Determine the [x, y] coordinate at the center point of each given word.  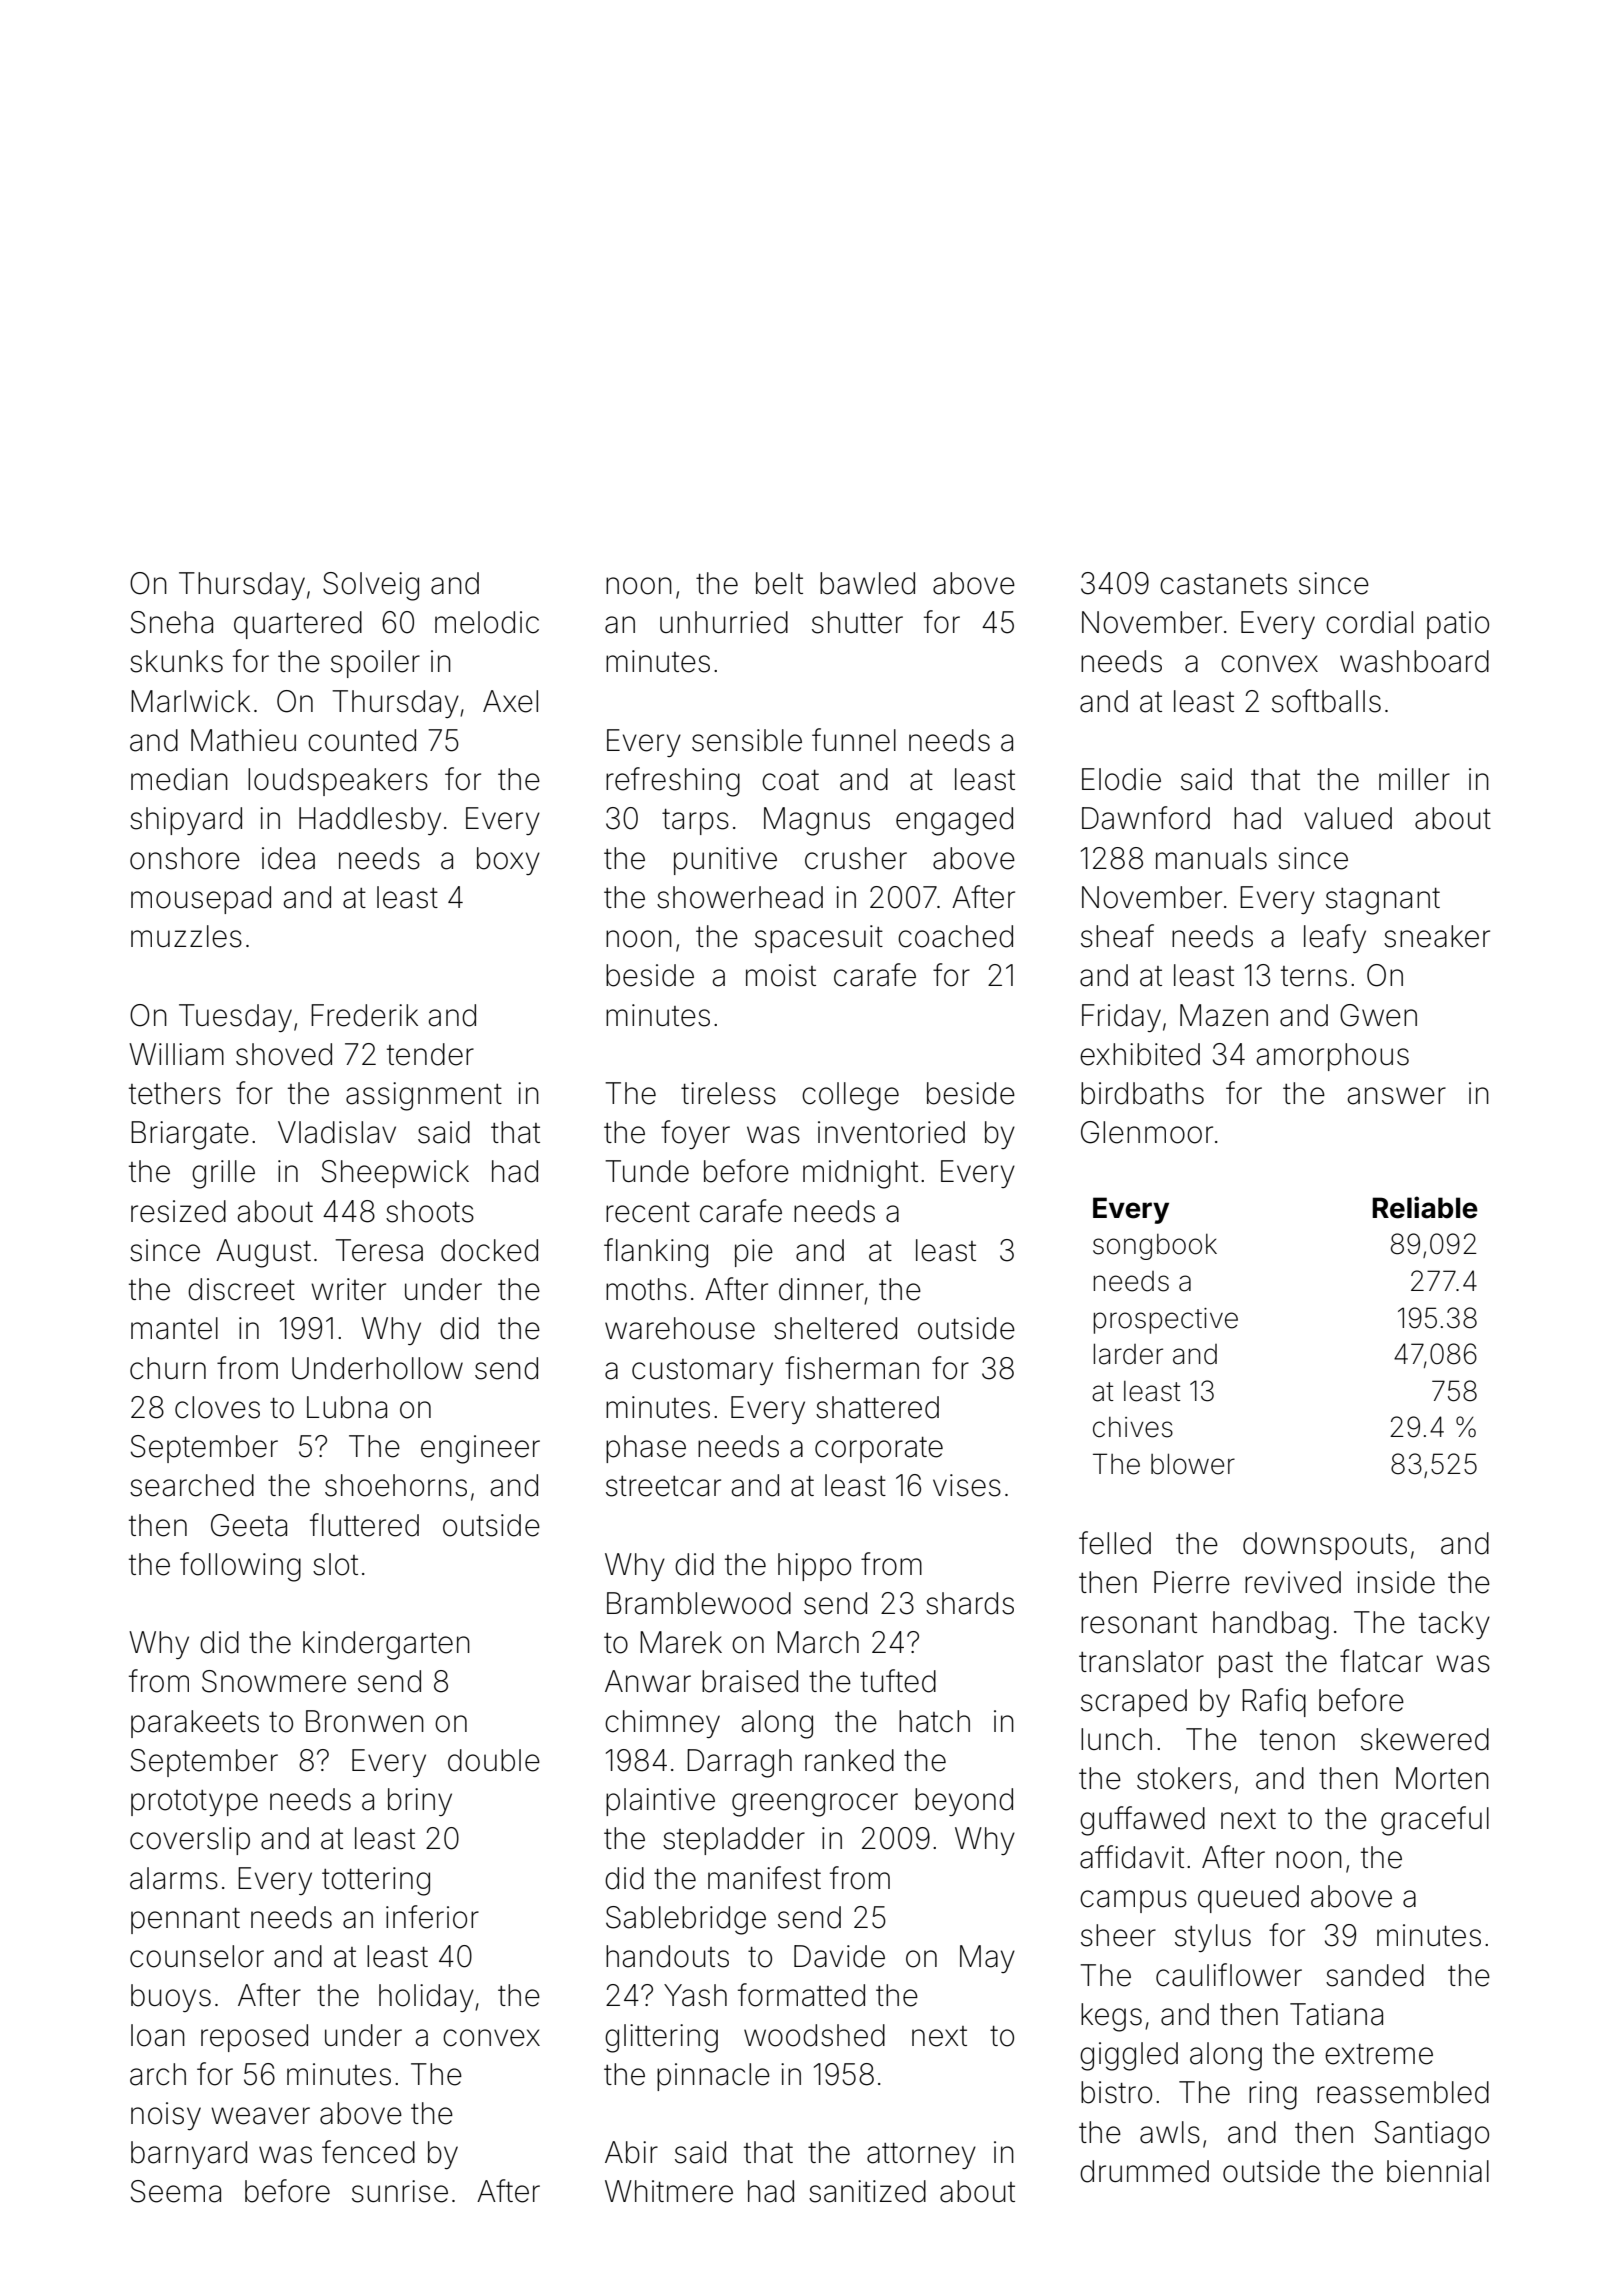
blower [1193, 1464]
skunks [176, 661]
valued [1348, 818]
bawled [867, 583]
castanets [1223, 584]
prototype [194, 1803]
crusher [856, 858]
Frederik [364, 1015]
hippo [814, 1567]
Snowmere [274, 1681]
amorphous [1332, 1057]
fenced [368, 2152]
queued [1248, 1899]
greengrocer [815, 1805]
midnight [860, 1174]
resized [178, 1211]
